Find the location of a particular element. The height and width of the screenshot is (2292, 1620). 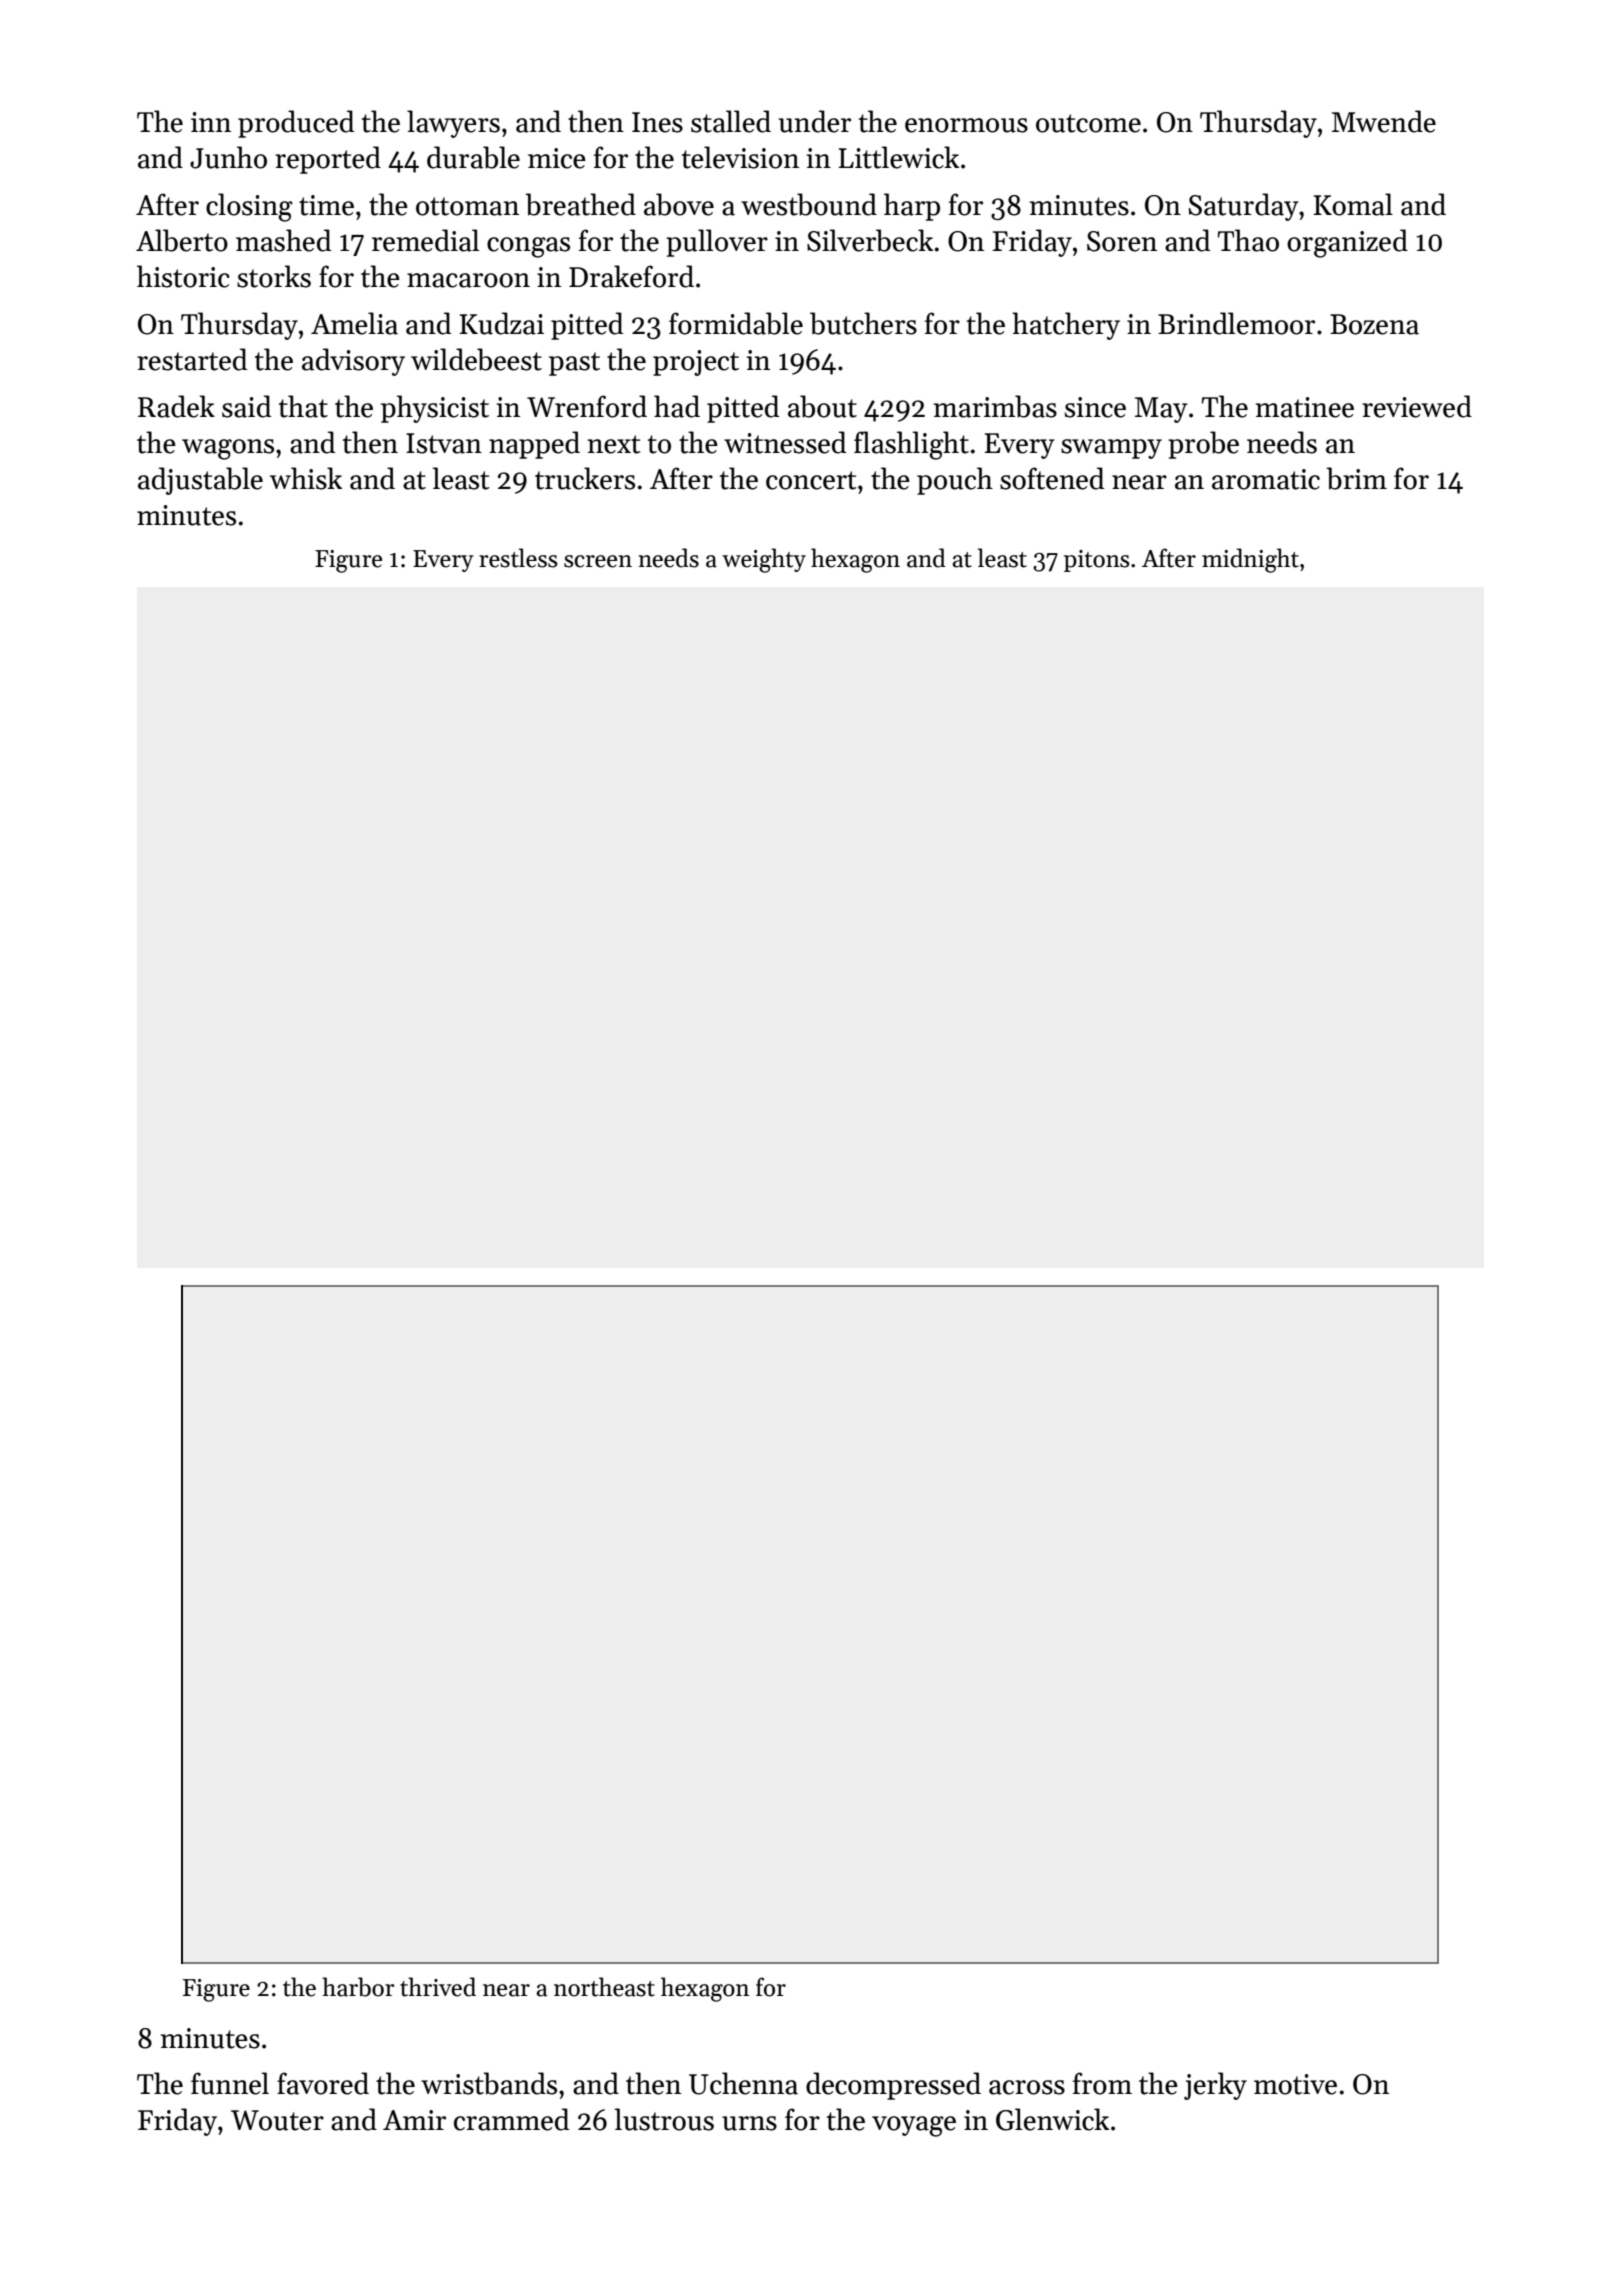

midnight is located at coordinates (1250, 560).
